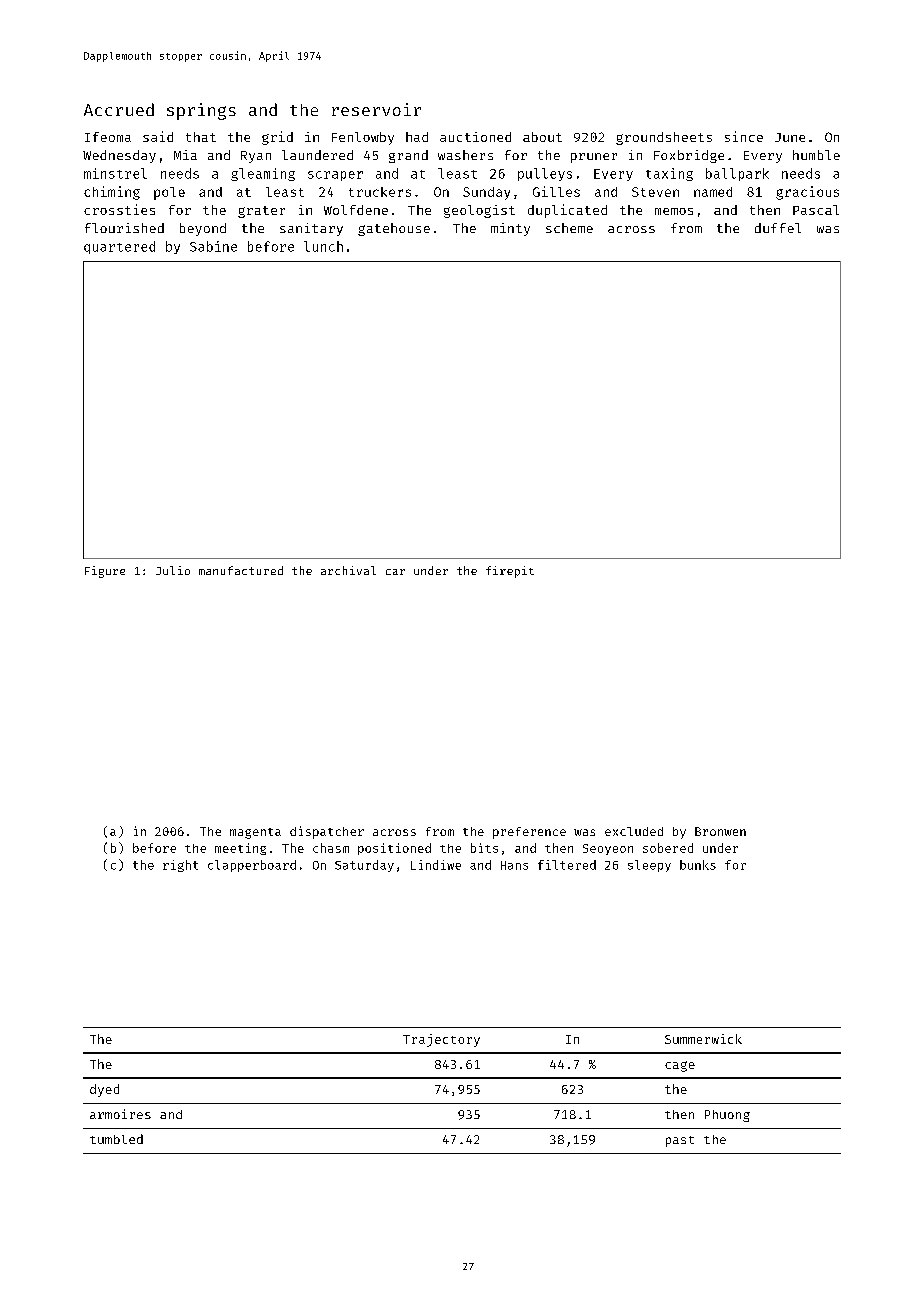 The image size is (924, 1308). I want to click on duffel, so click(778, 228).
